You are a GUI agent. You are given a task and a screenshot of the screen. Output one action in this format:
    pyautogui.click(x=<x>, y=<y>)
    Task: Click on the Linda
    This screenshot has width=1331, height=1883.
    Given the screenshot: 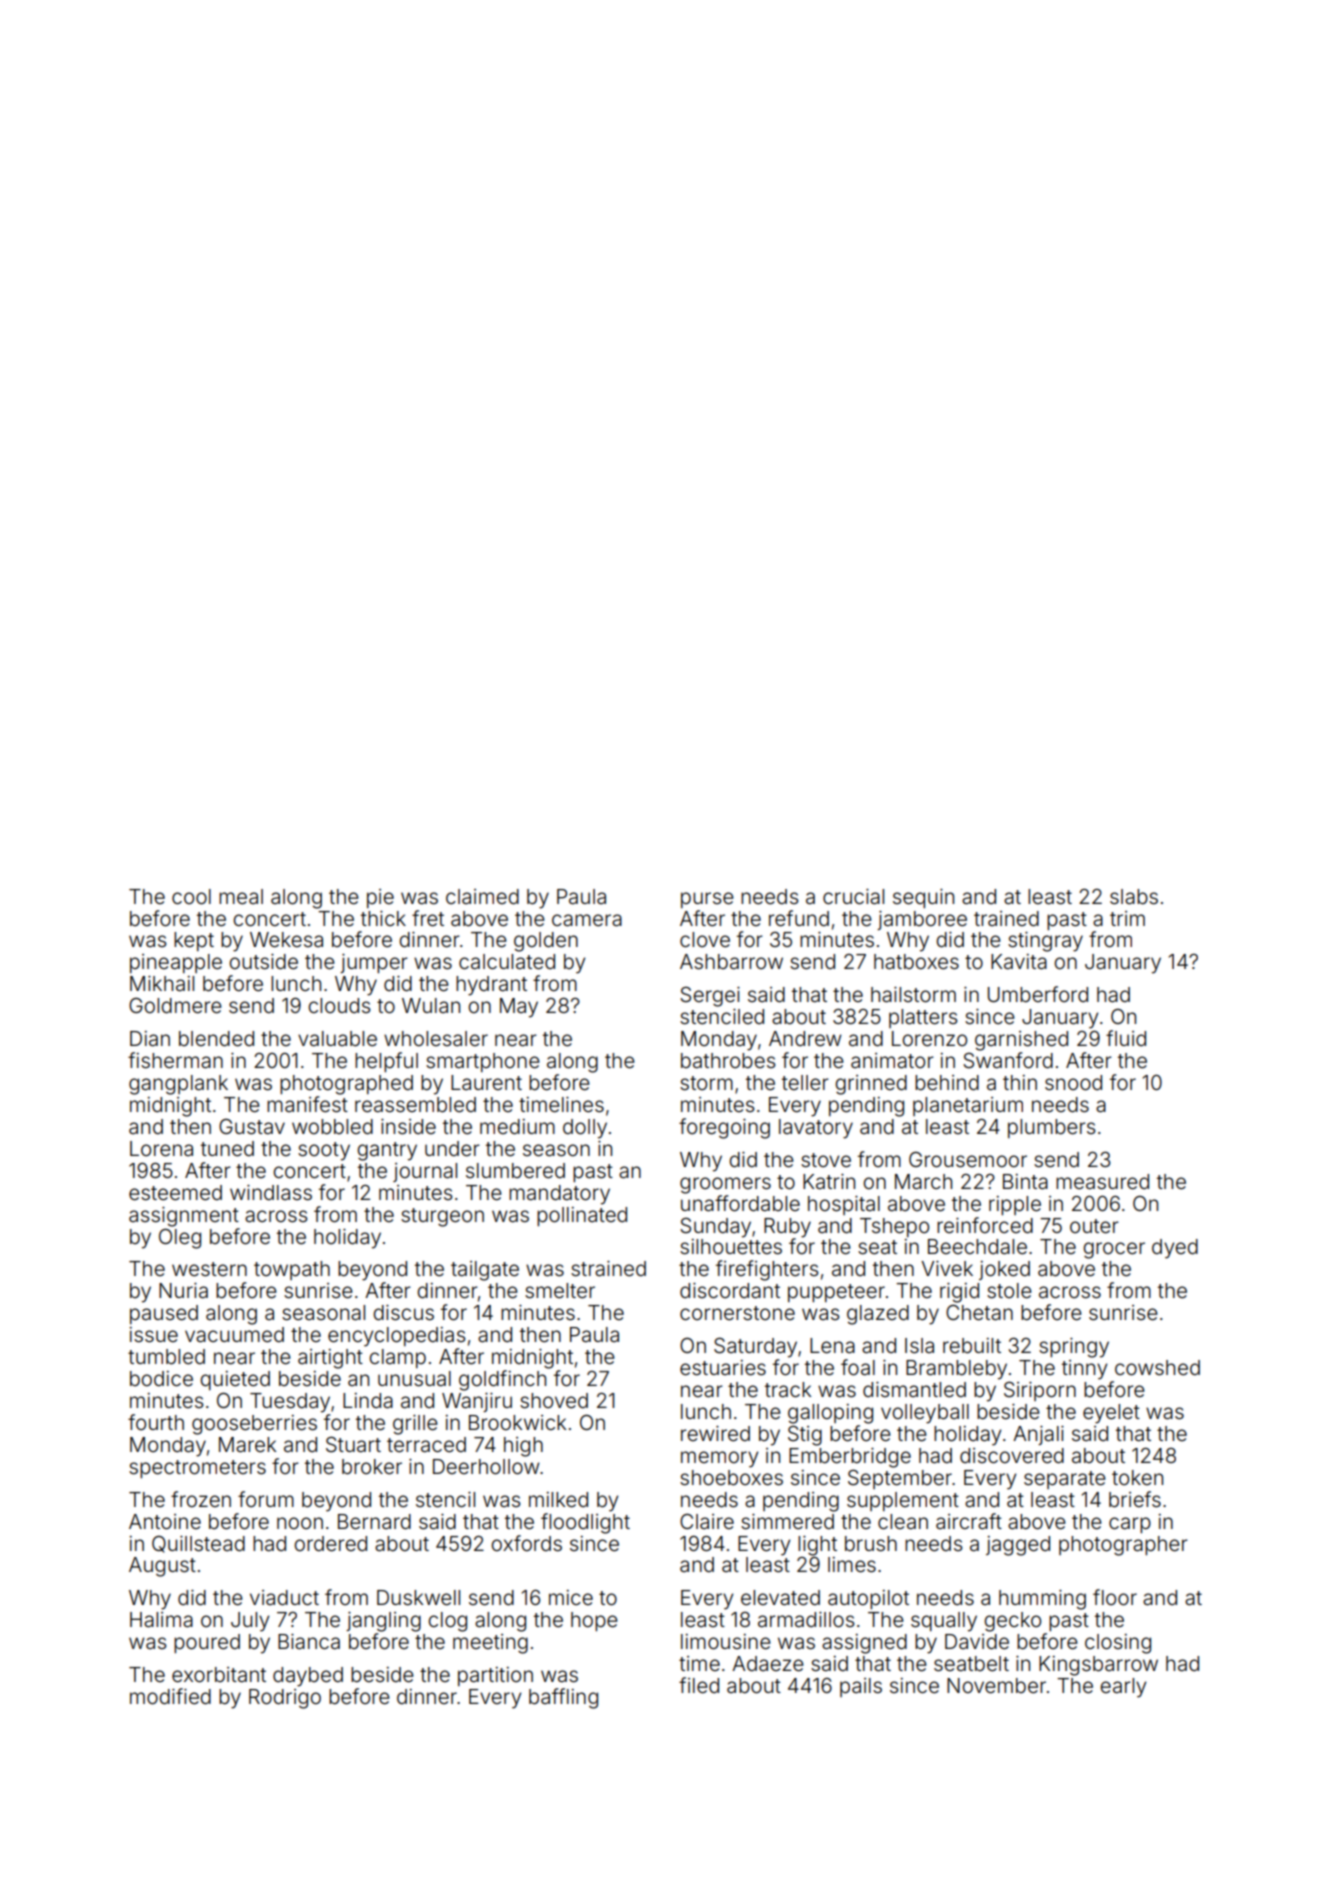 What is the action you would take?
    pyautogui.click(x=368, y=1400)
